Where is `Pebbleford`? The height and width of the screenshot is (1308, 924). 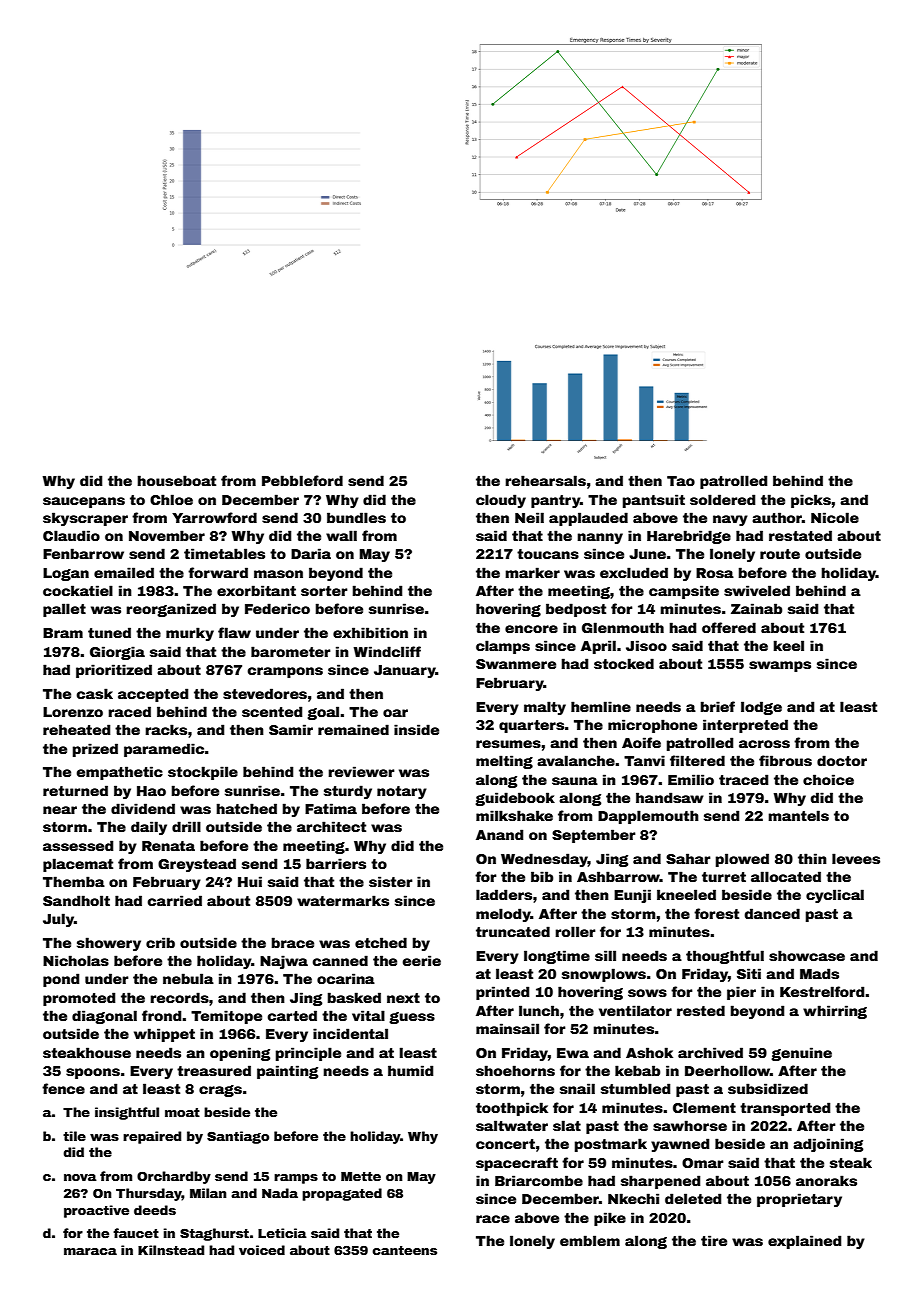
Pebbleford is located at coordinates (302, 480).
